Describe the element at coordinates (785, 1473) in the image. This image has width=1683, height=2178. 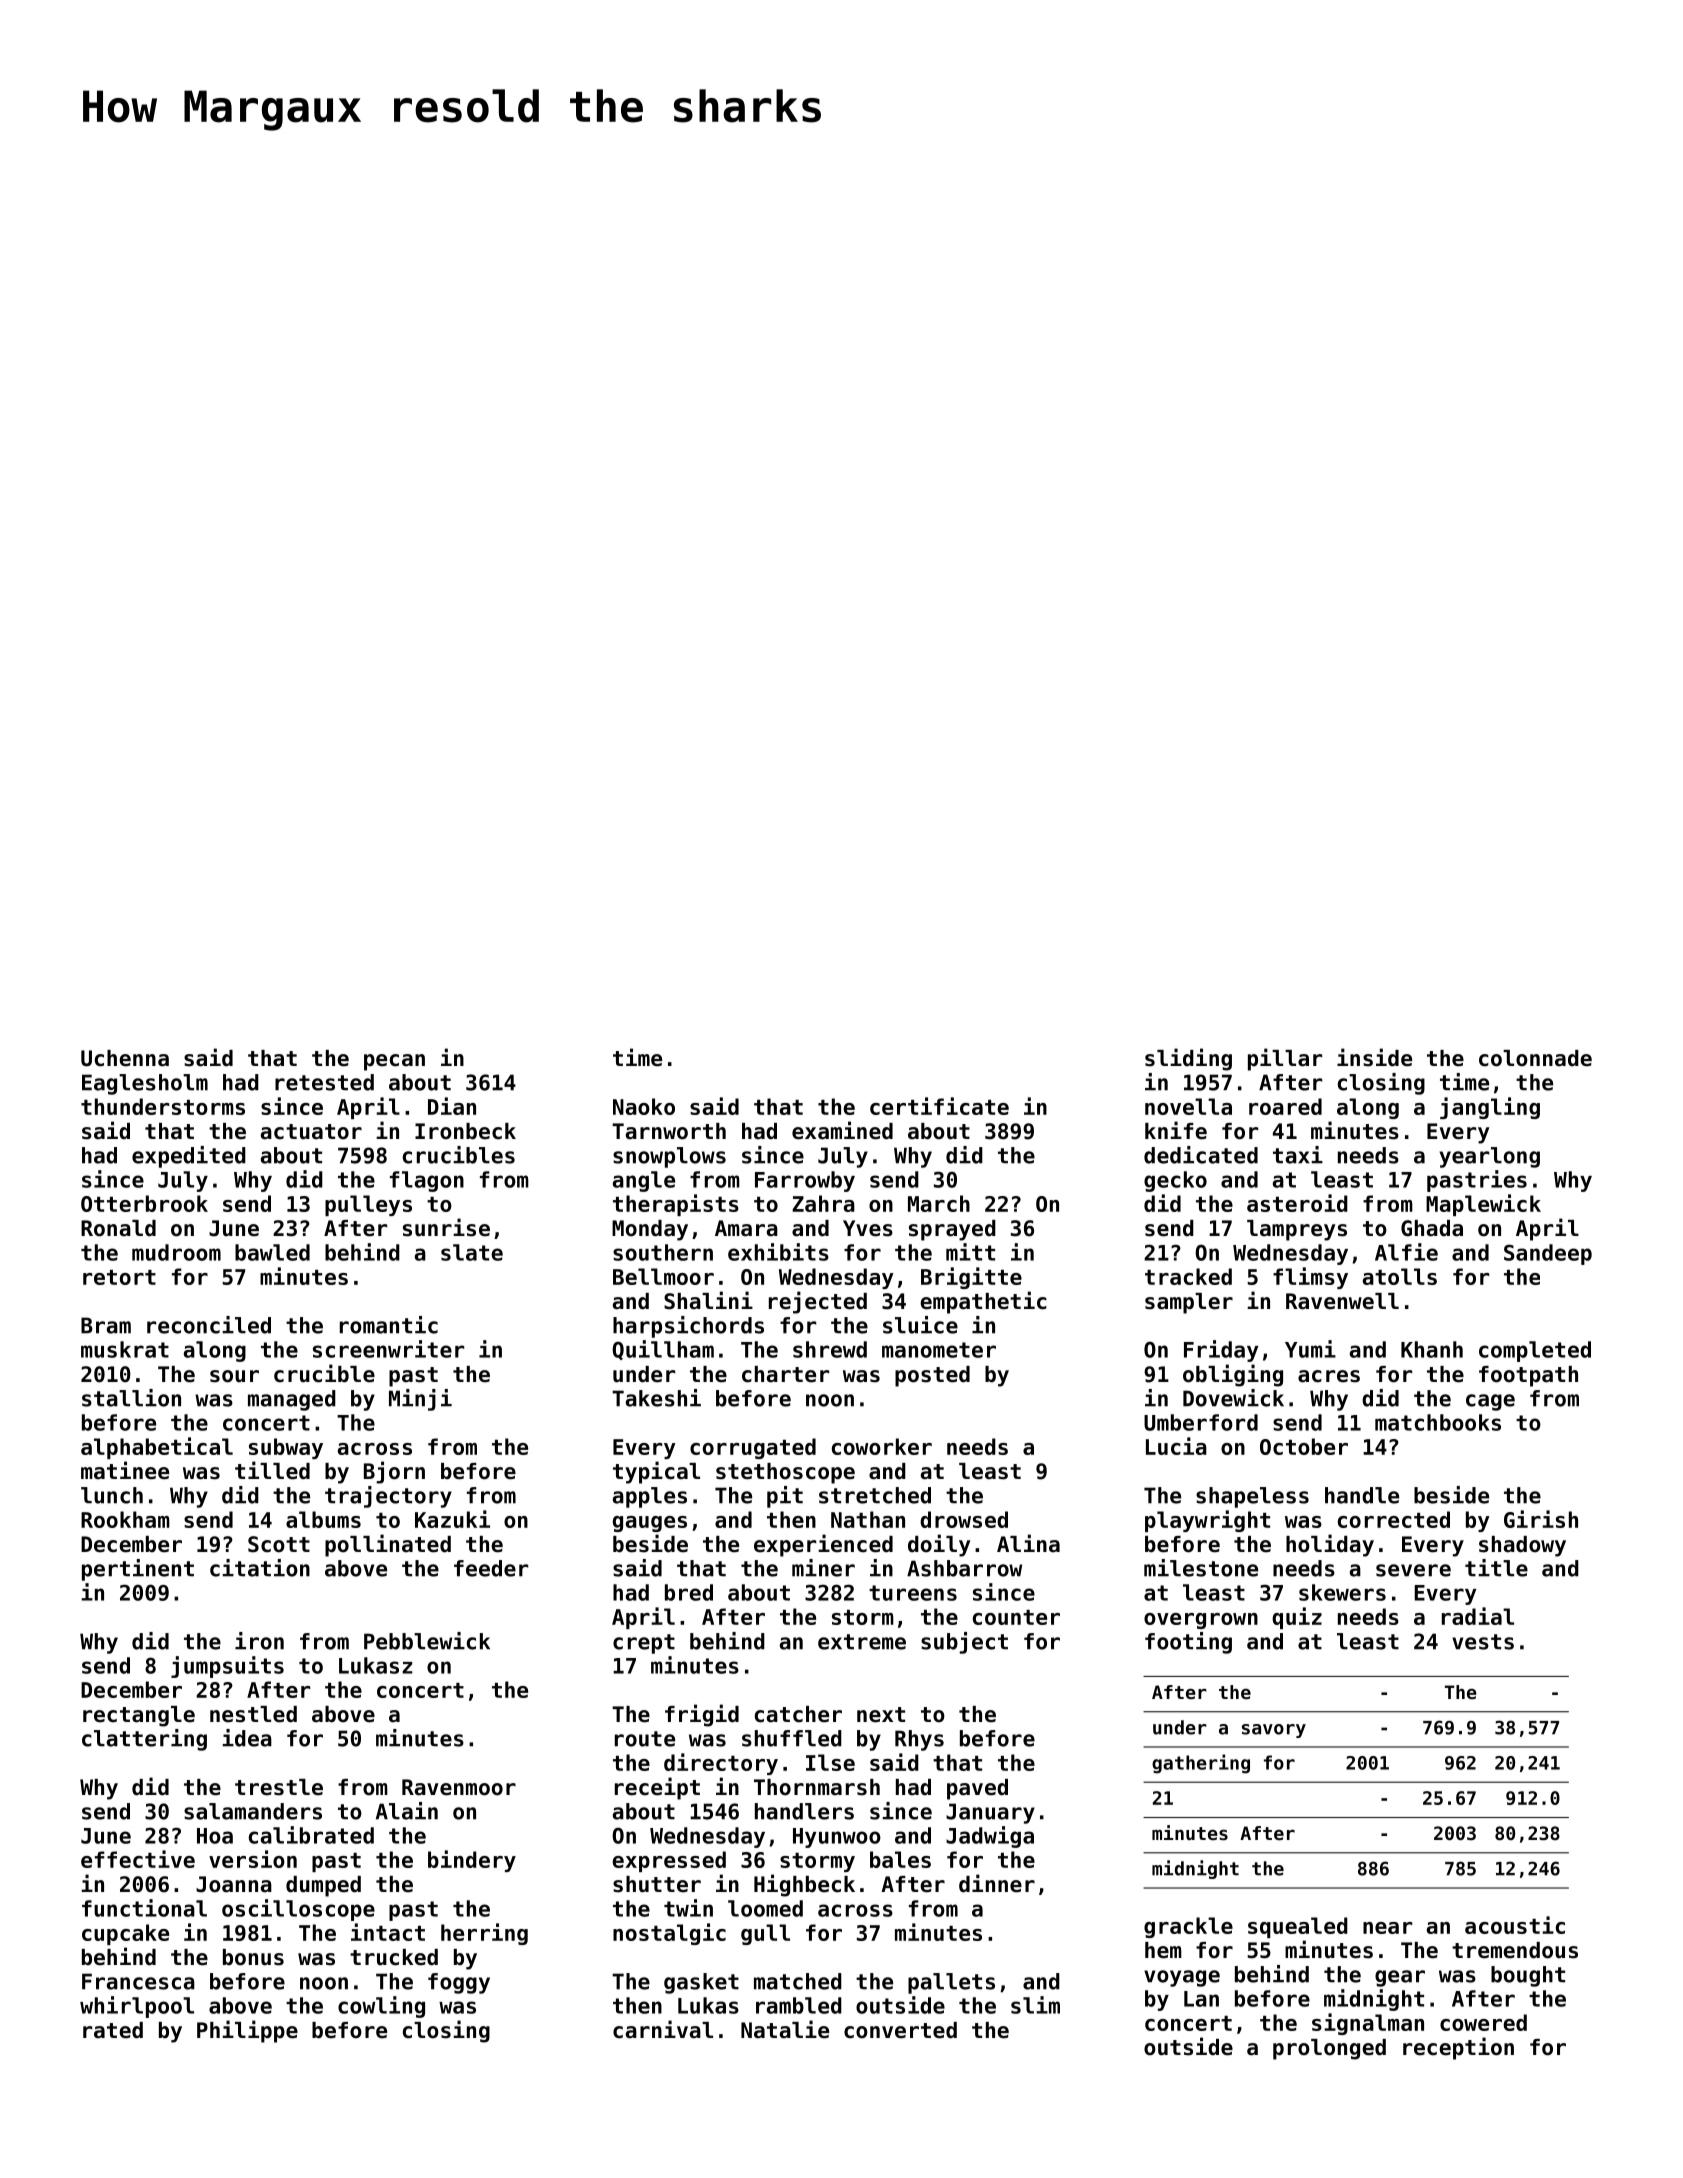
I see `stethoscope` at that location.
